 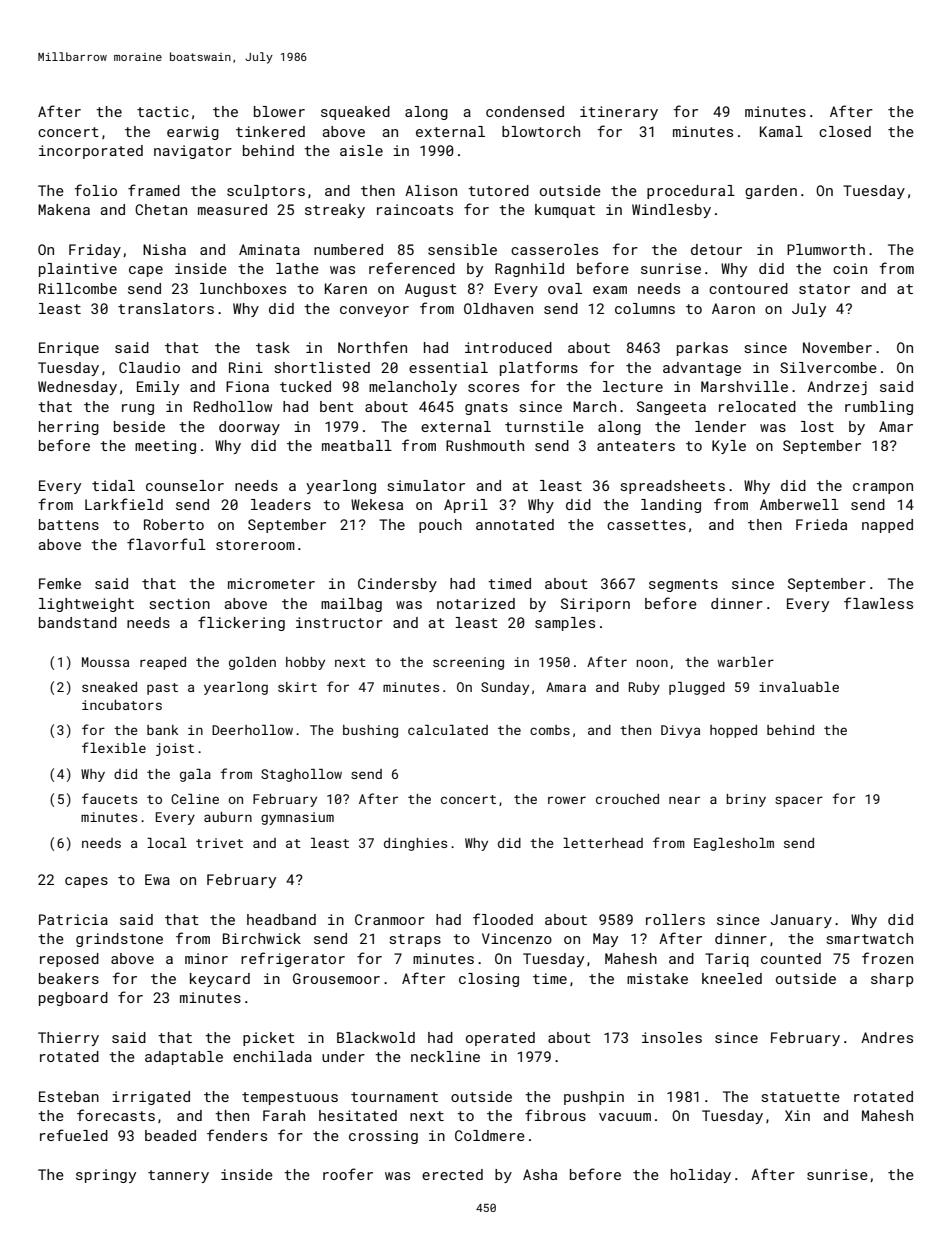 What do you see at coordinates (415, 209) in the page?
I see `raincoats` at bounding box center [415, 209].
